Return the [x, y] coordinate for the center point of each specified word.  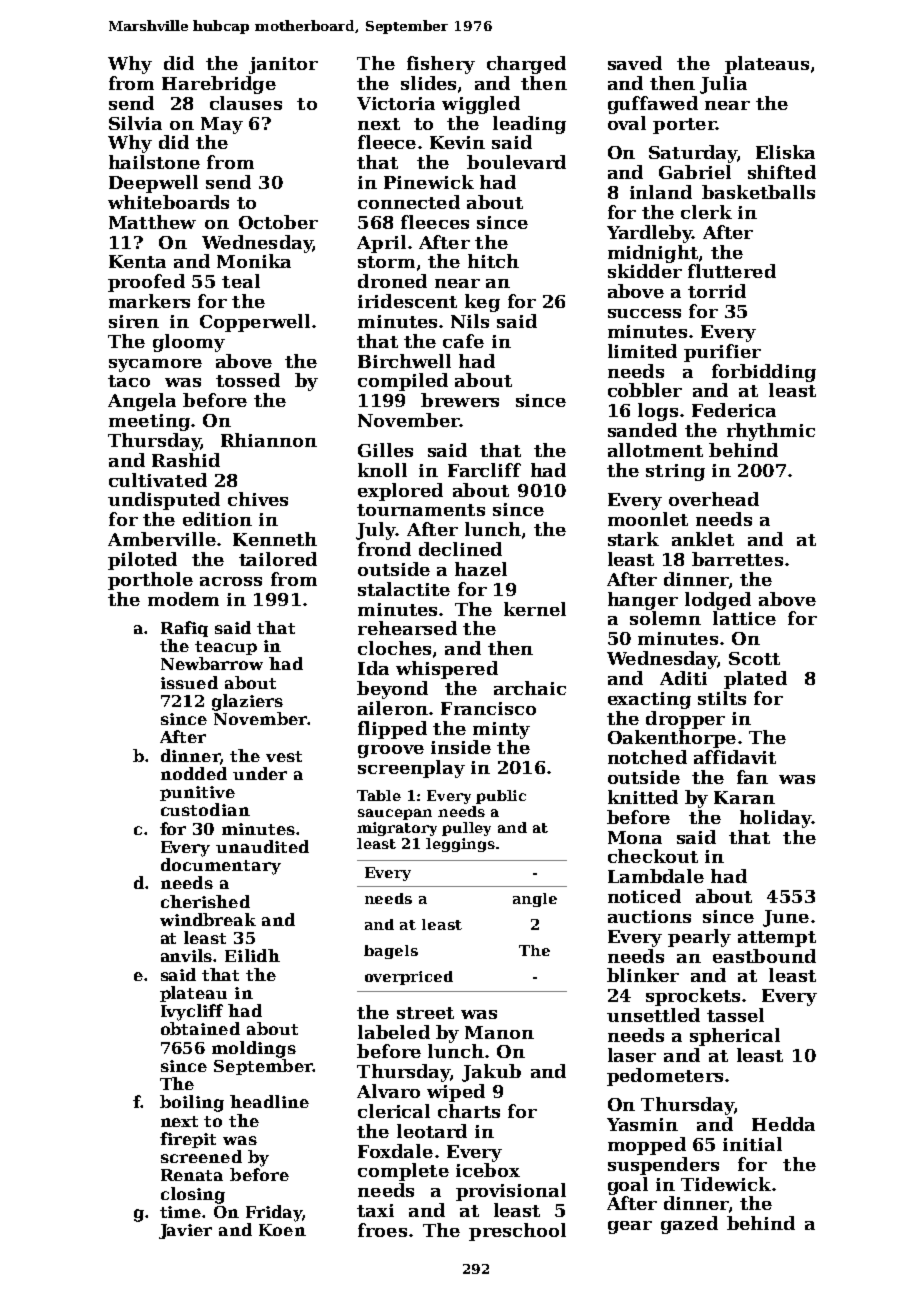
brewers [460, 400]
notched [647, 757]
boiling [192, 1103]
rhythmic [771, 432]
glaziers [247, 702]
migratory [397, 829]
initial [752, 1144]
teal [241, 281]
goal [628, 1186]
